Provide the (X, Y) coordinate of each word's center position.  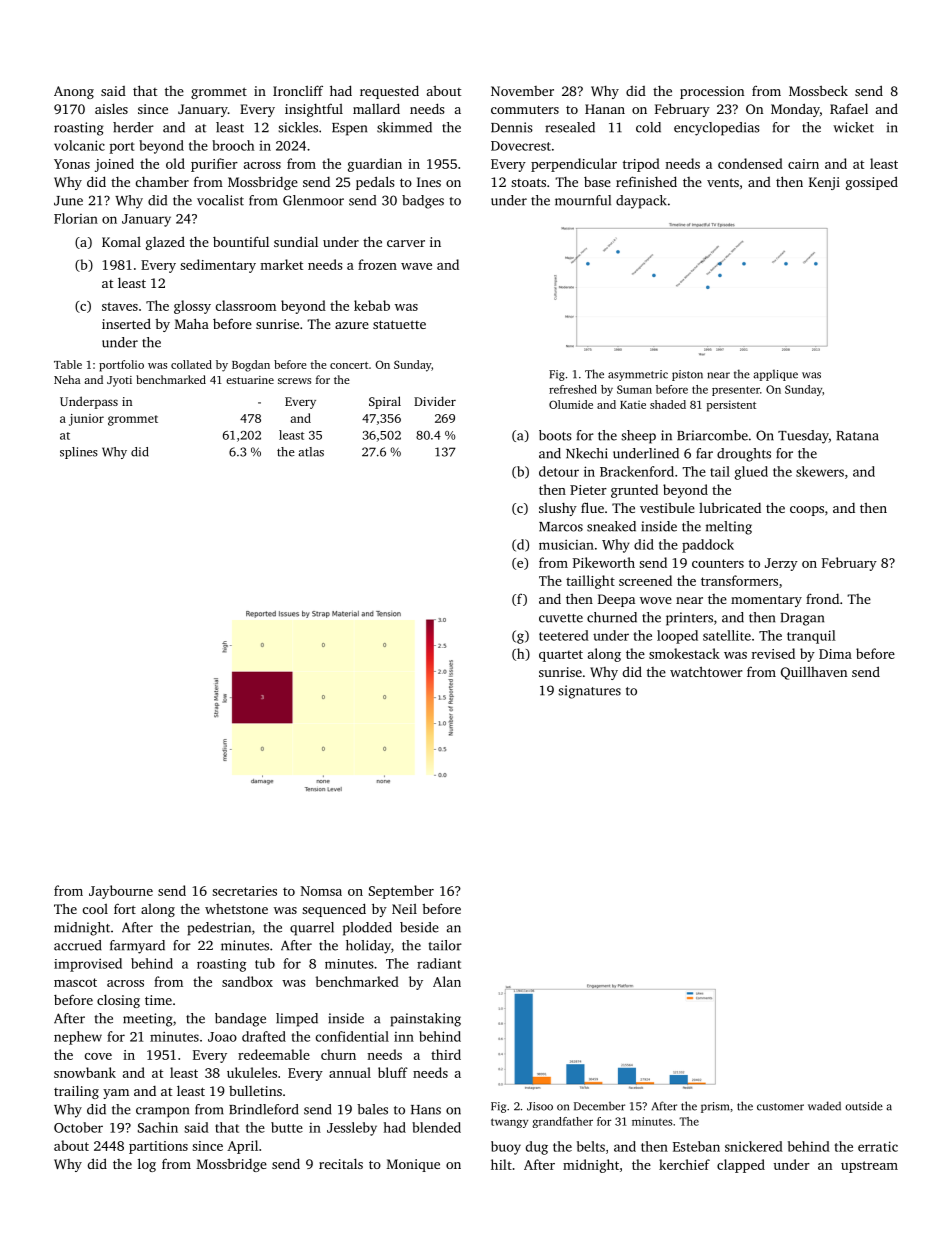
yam (116, 1094)
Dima (835, 654)
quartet (561, 656)
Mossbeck (818, 90)
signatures (589, 692)
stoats (528, 182)
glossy (192, 307)
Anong (74, 92)
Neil (404, 909)
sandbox (247, 981)
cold (648, 127)
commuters (525, 109)
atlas (311, 452)
